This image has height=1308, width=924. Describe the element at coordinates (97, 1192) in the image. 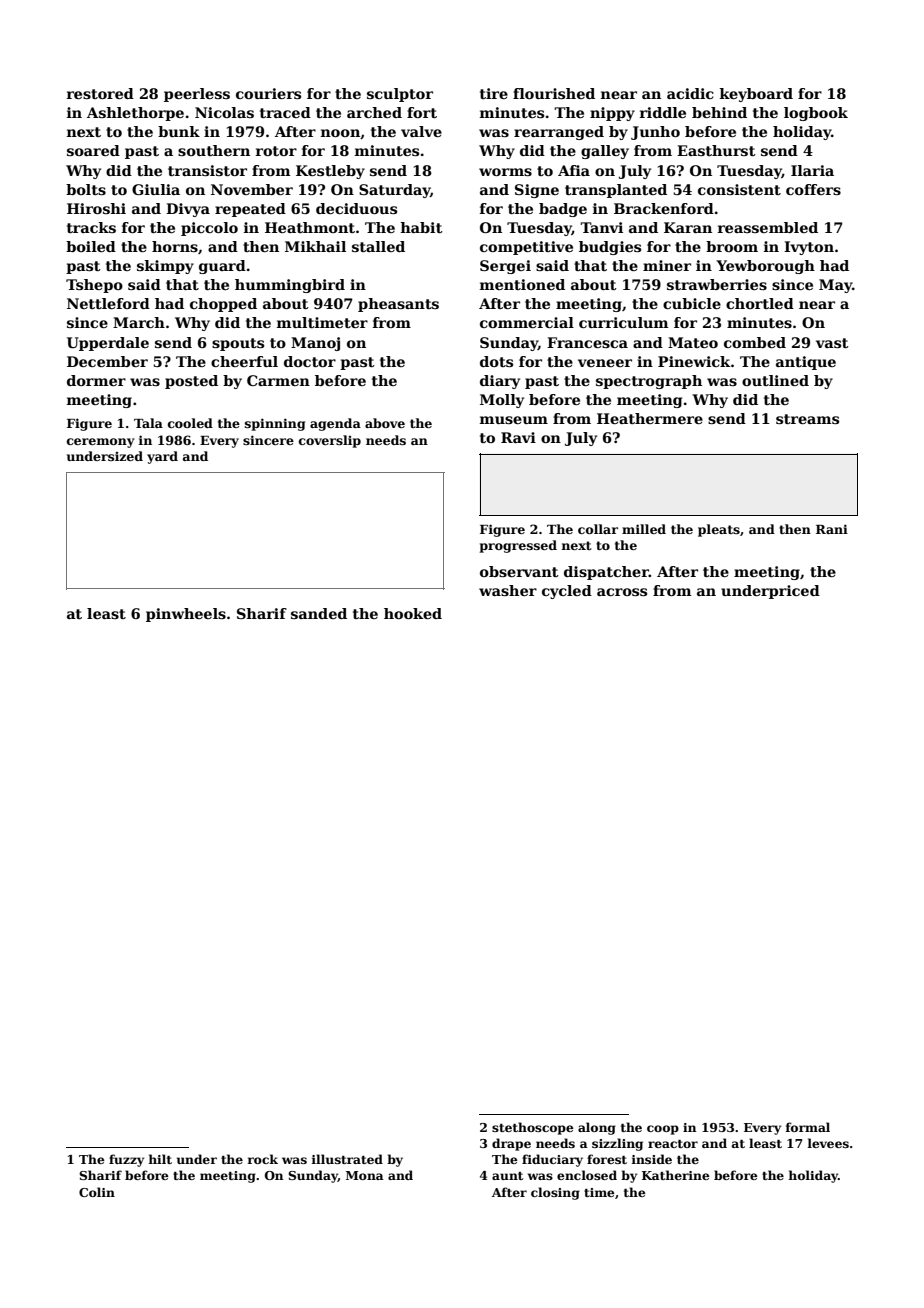

I see `Colin` at that location.
